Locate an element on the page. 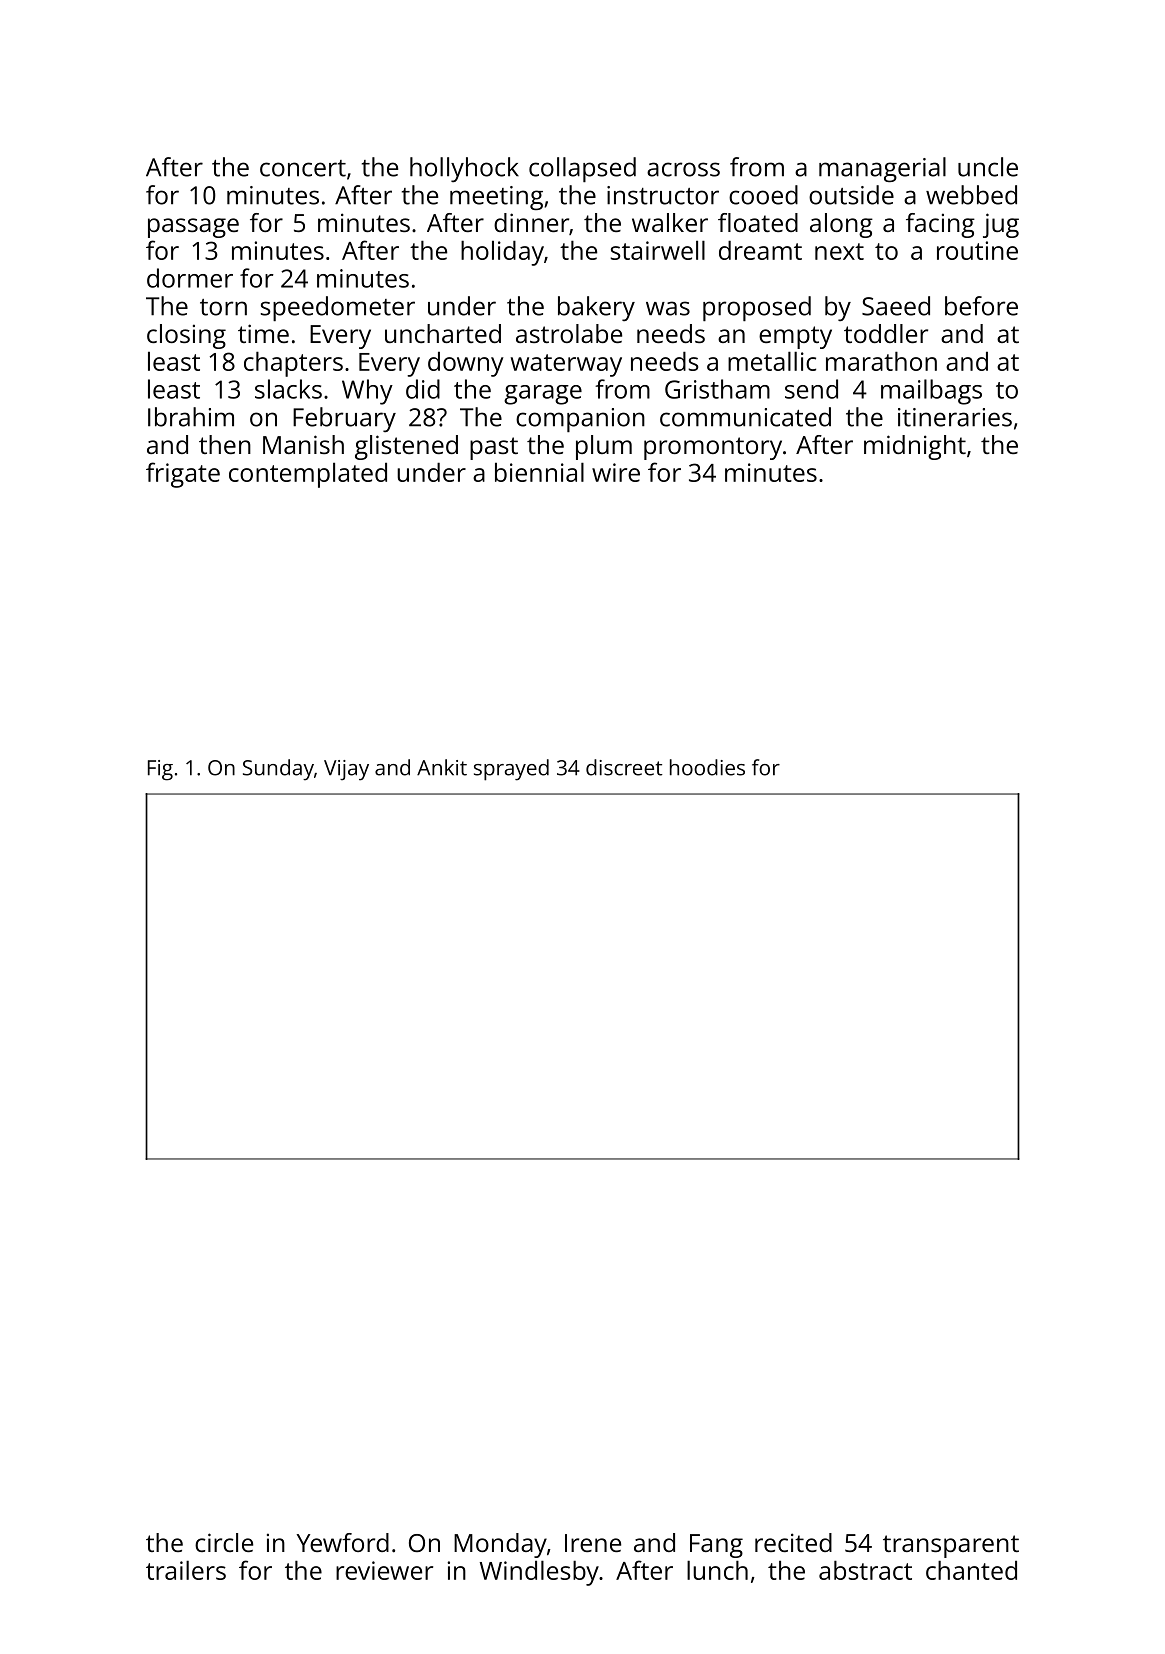 The image size is (1165, 1654). transparent is located at coordinates (951, 1546).
